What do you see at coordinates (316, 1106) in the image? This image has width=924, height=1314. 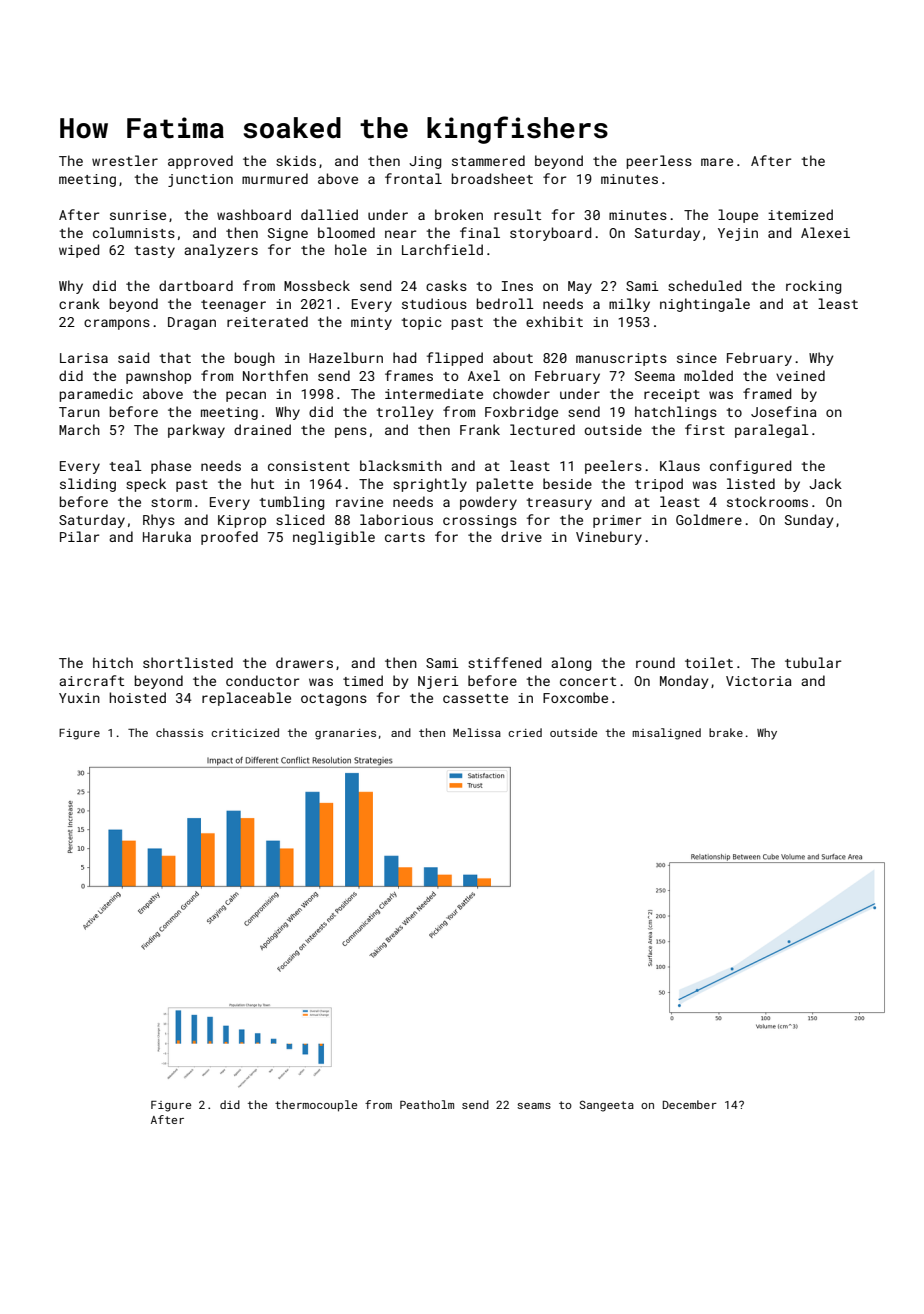 I see `thermocouple` at bounding box center [316, 1106].
